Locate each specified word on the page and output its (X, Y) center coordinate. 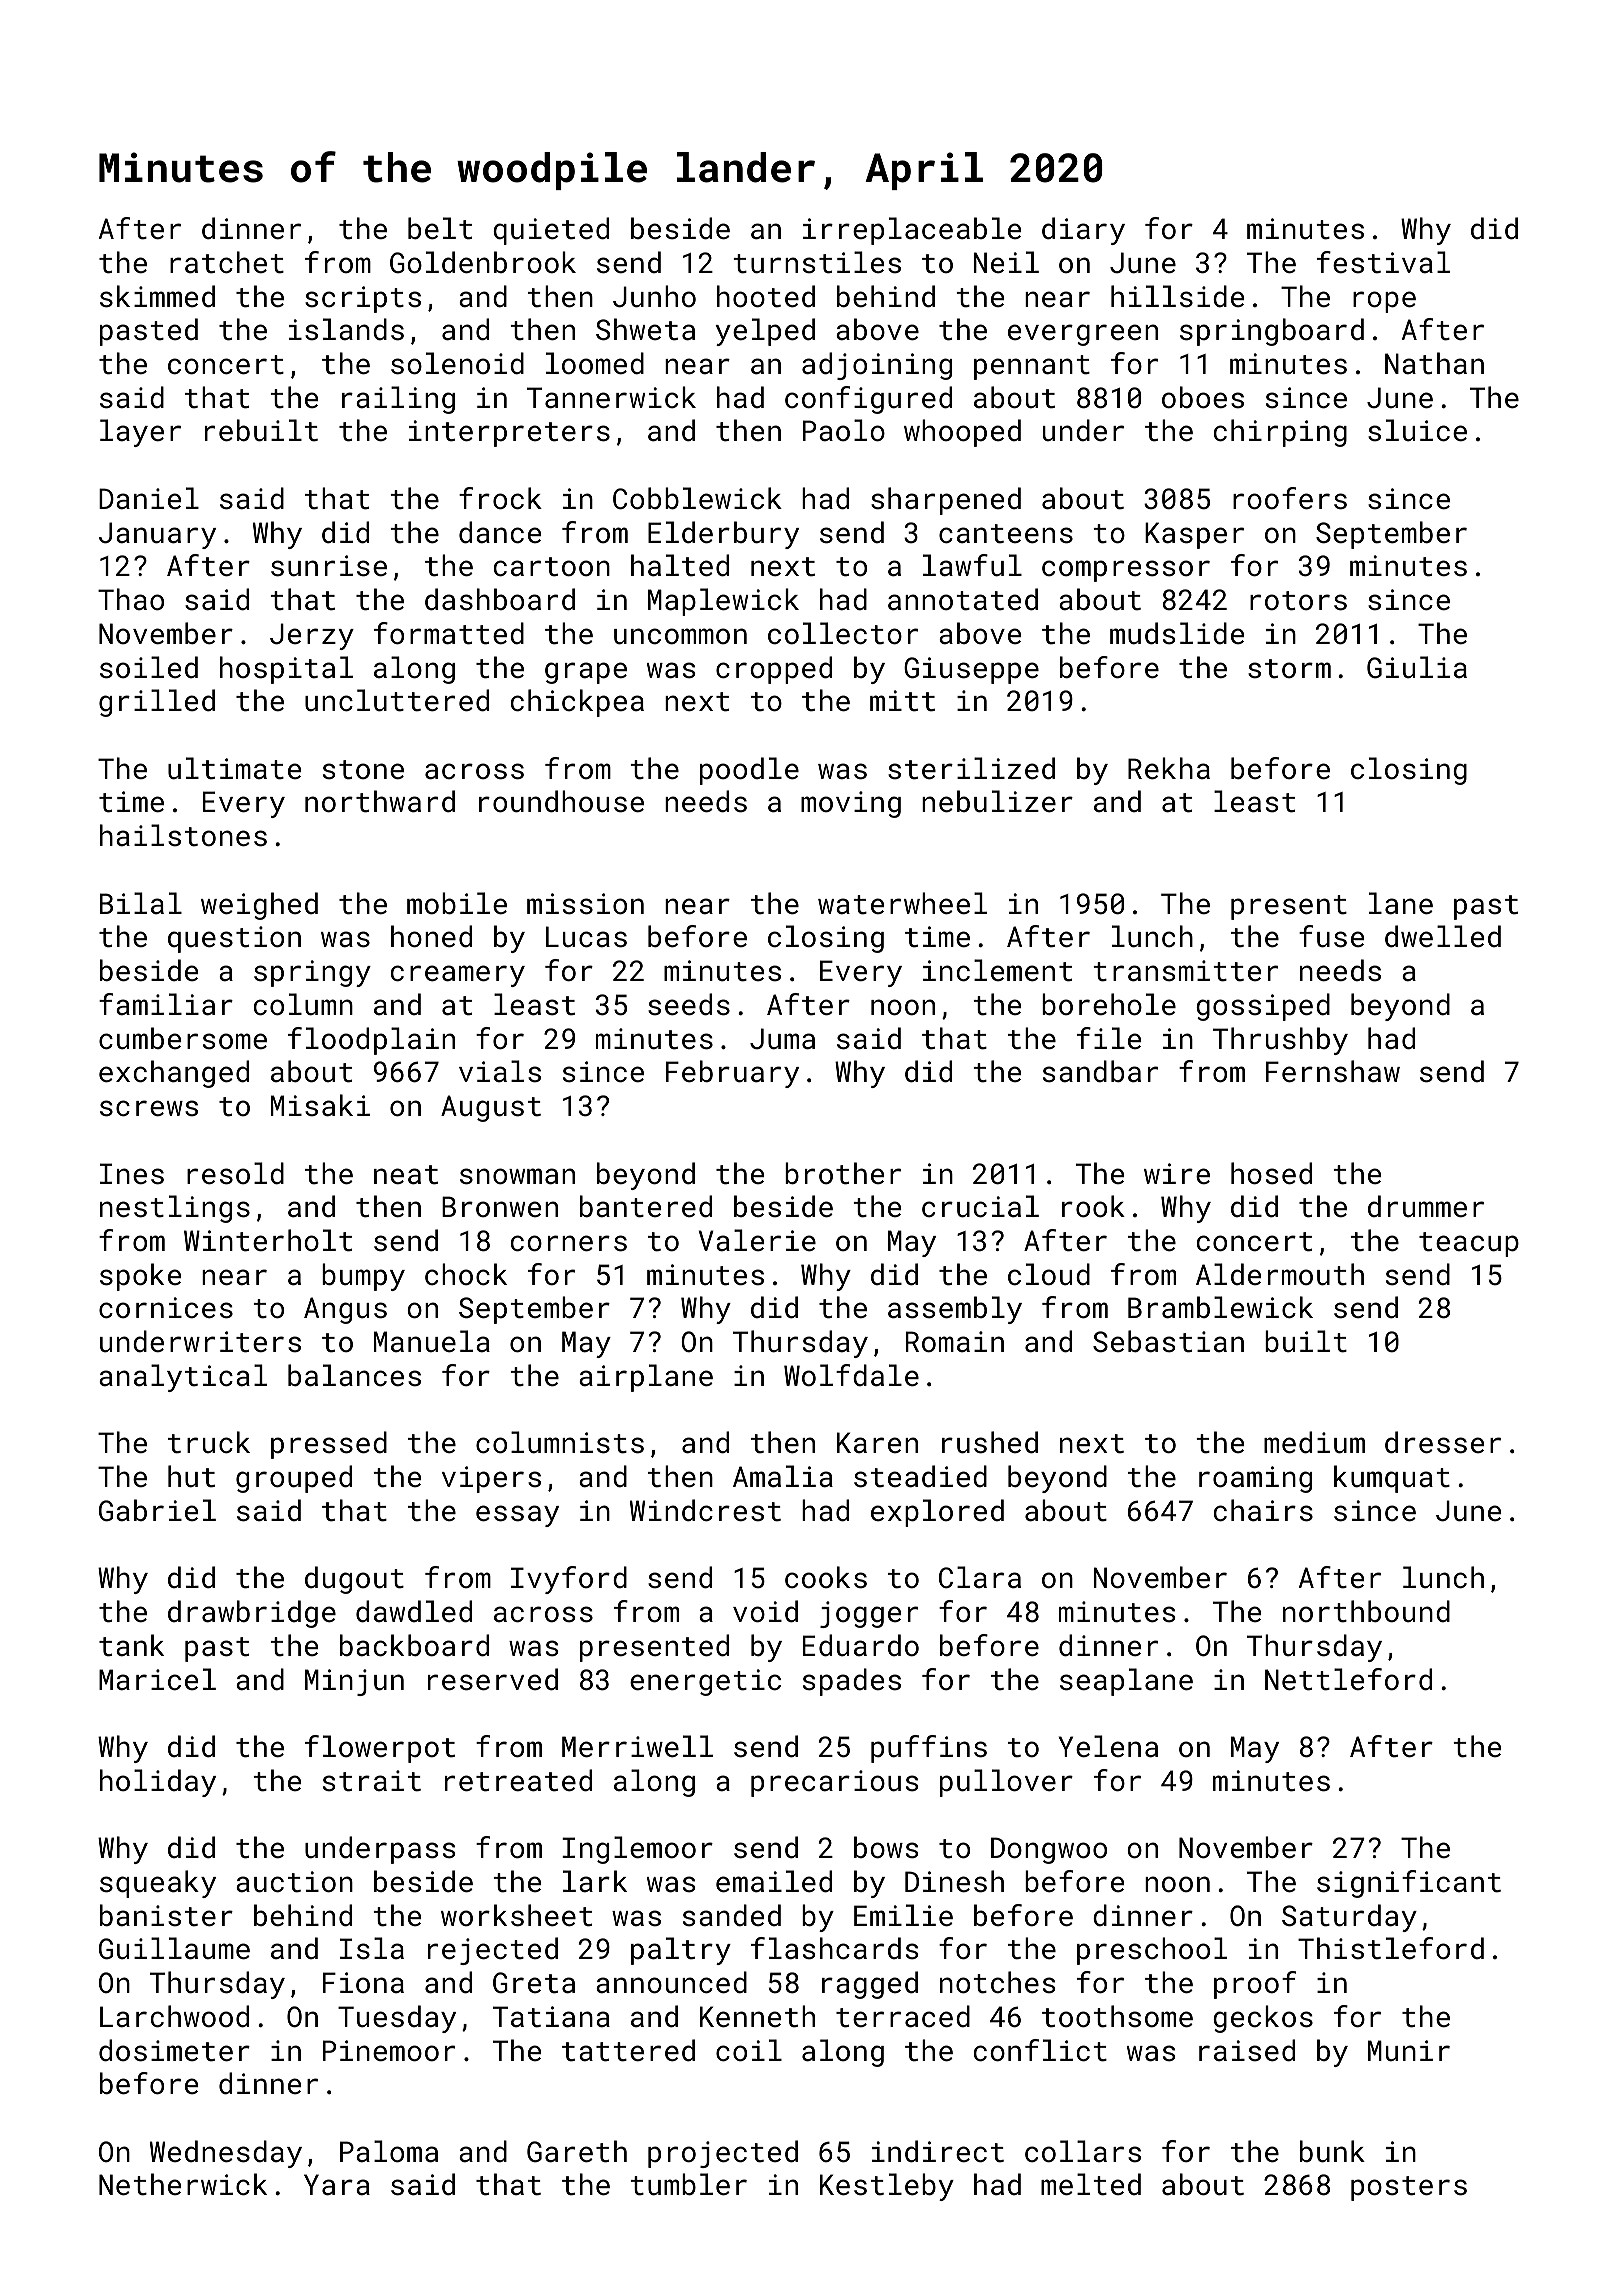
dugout (354, 1580)
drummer (1426, 1206)
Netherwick (183, 2184)
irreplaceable (912, 231)
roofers (1290, 498)
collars (1083, 2151)
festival (1383, 262)
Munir (1409, 2050)
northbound (1366, 1611)
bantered (646, 1206)
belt (440, 228)
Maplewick (723, 602)
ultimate (234, 768)
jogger (869, 1614)
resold (235, 1173)
